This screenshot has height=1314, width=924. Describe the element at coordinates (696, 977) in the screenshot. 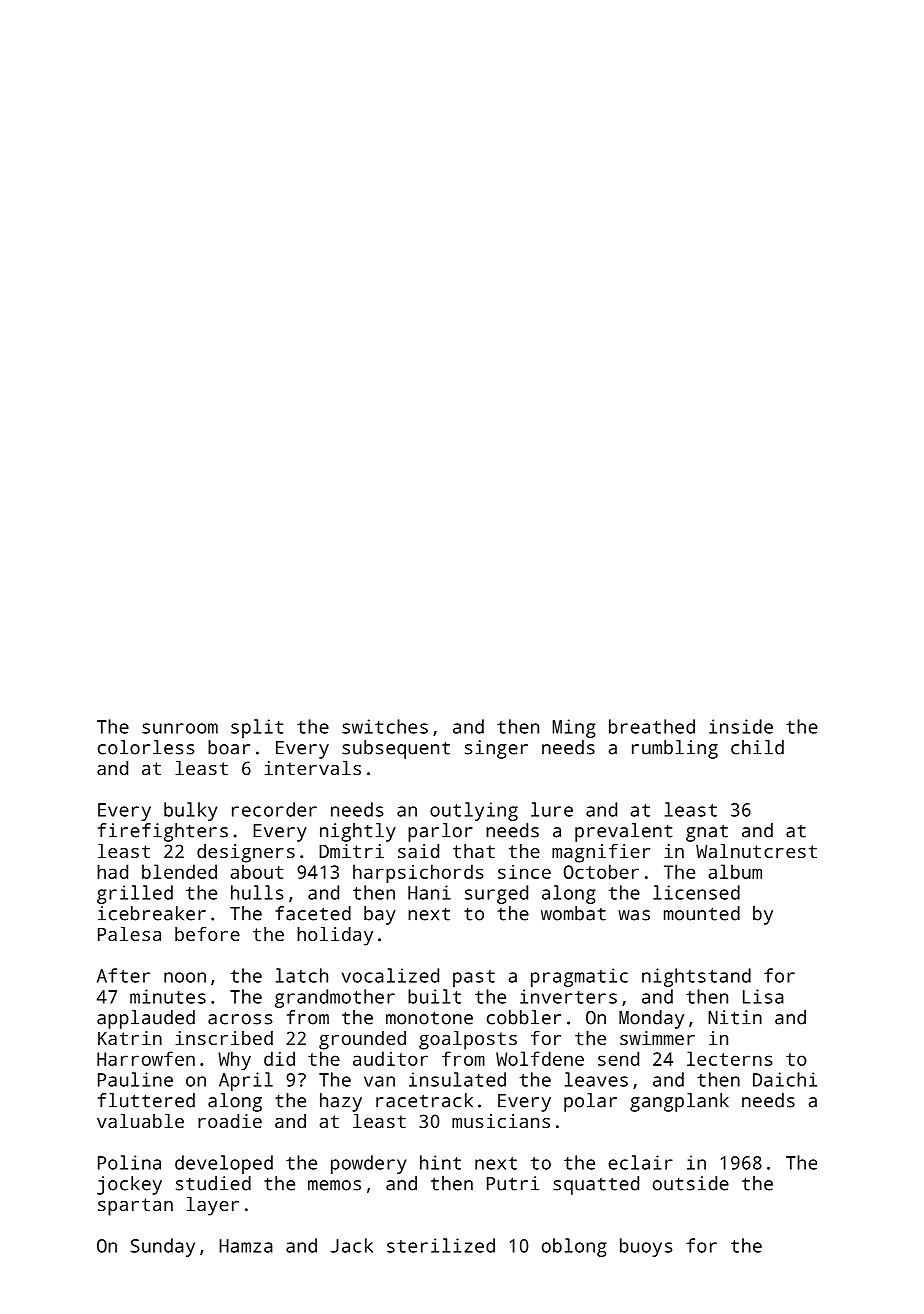

I see `nightstand` at that location.
